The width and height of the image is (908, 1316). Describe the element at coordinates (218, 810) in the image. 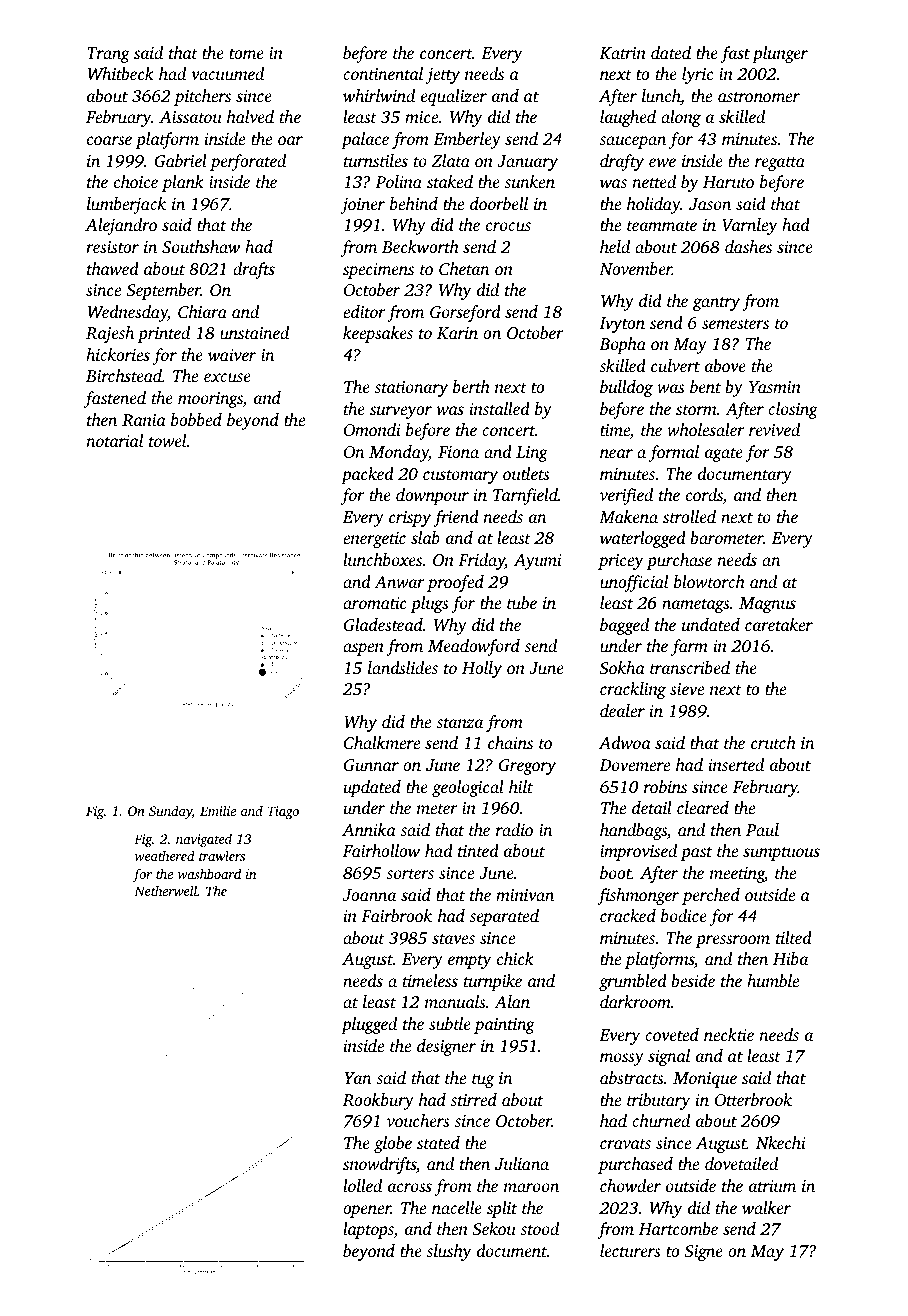

I see `Emilie` at that location.
